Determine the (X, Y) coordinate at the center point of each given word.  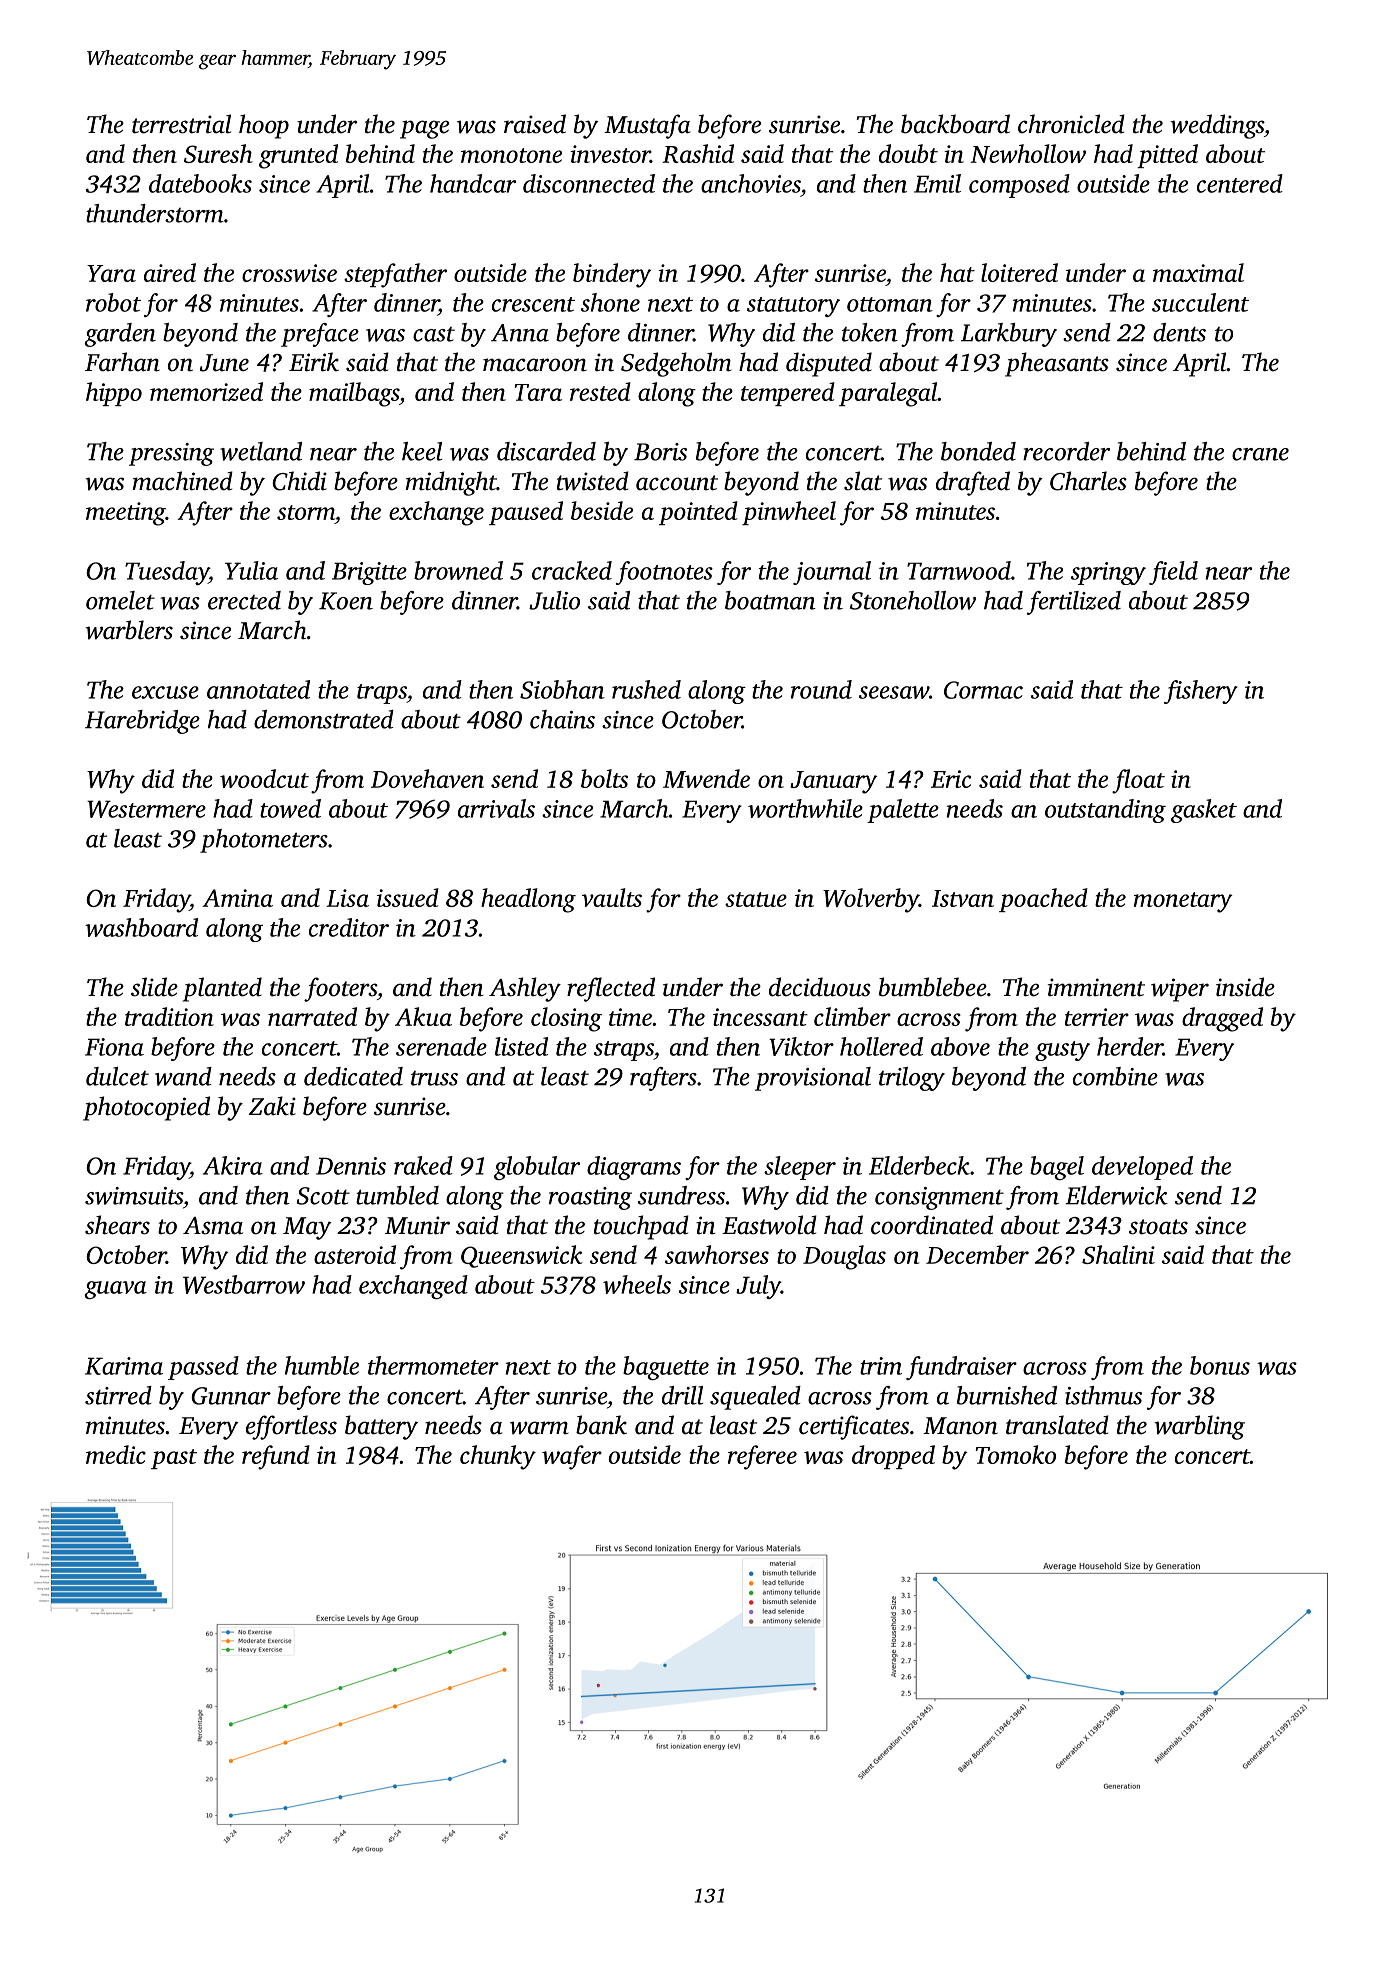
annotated (258, 689)
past (174, 1459)
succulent (1200, 302)
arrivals (496, 808)
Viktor (801, 1046)
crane (1260, 454)
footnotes (664, 573)
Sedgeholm (676, 364)
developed (1142, 1168)
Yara (111, 273)
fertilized (1074, 603)
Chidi (299, 481)
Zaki (272, 1106)
